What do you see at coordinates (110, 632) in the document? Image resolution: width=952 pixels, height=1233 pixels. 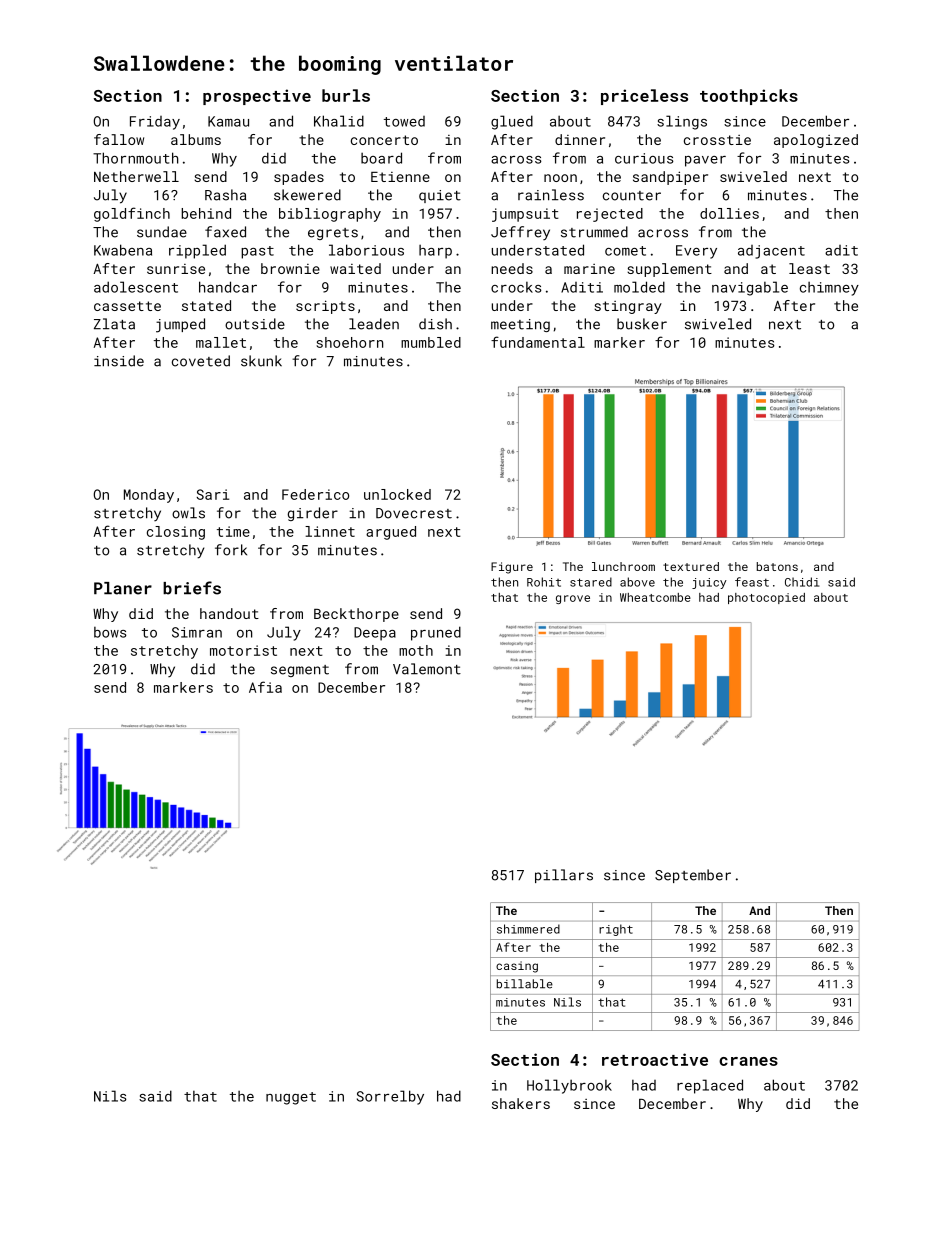 I see `bows` at bounding box center [110, 632].
